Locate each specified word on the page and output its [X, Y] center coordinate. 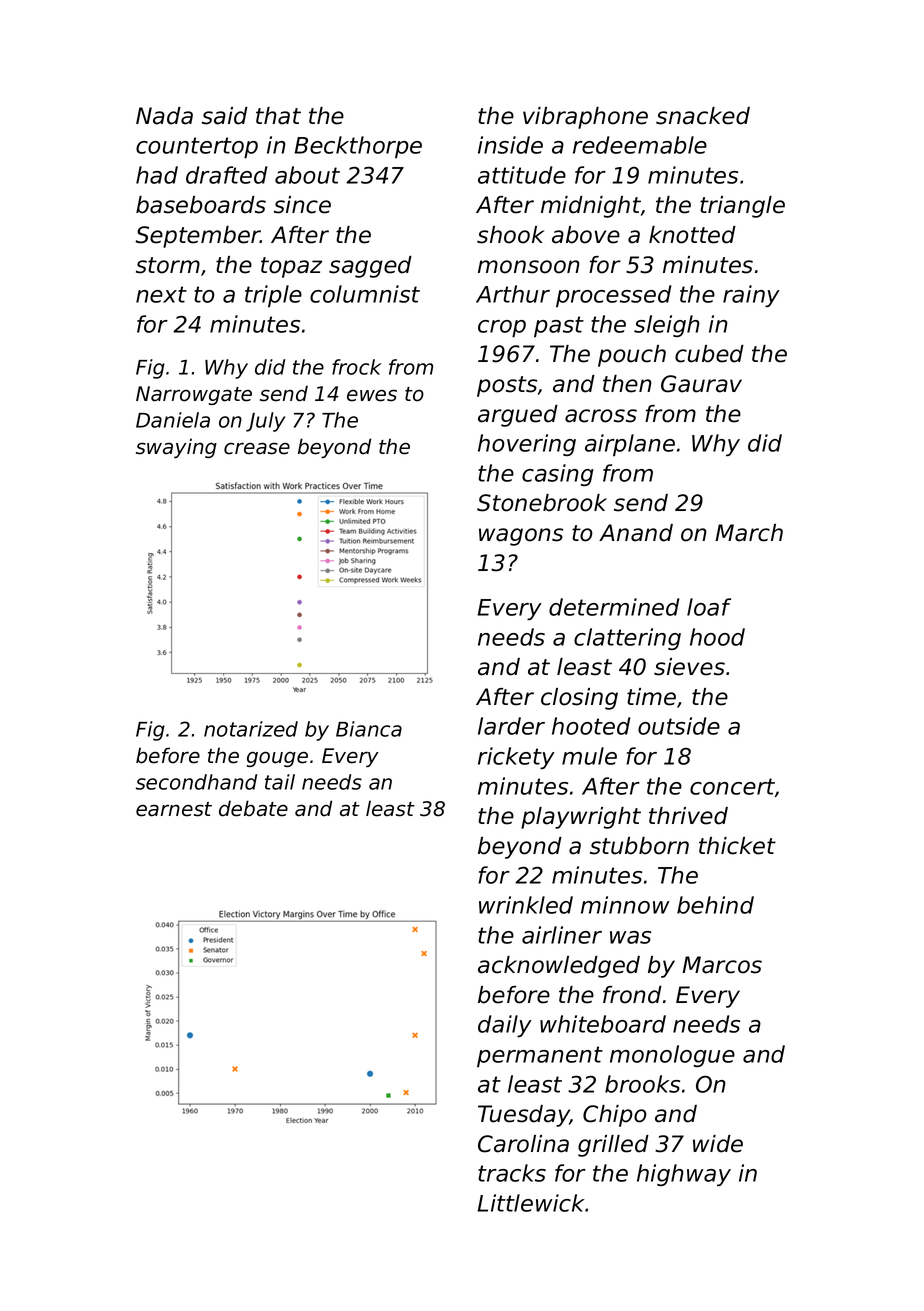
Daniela [173, 420]
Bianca [369, 729]
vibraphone [585, 118]
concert [732, 786]
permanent [540, 1056]
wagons [521, 537]
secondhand [196, 782]
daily [505, 1026]
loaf [709, 607]
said [225, 116]
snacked [703, 116]
